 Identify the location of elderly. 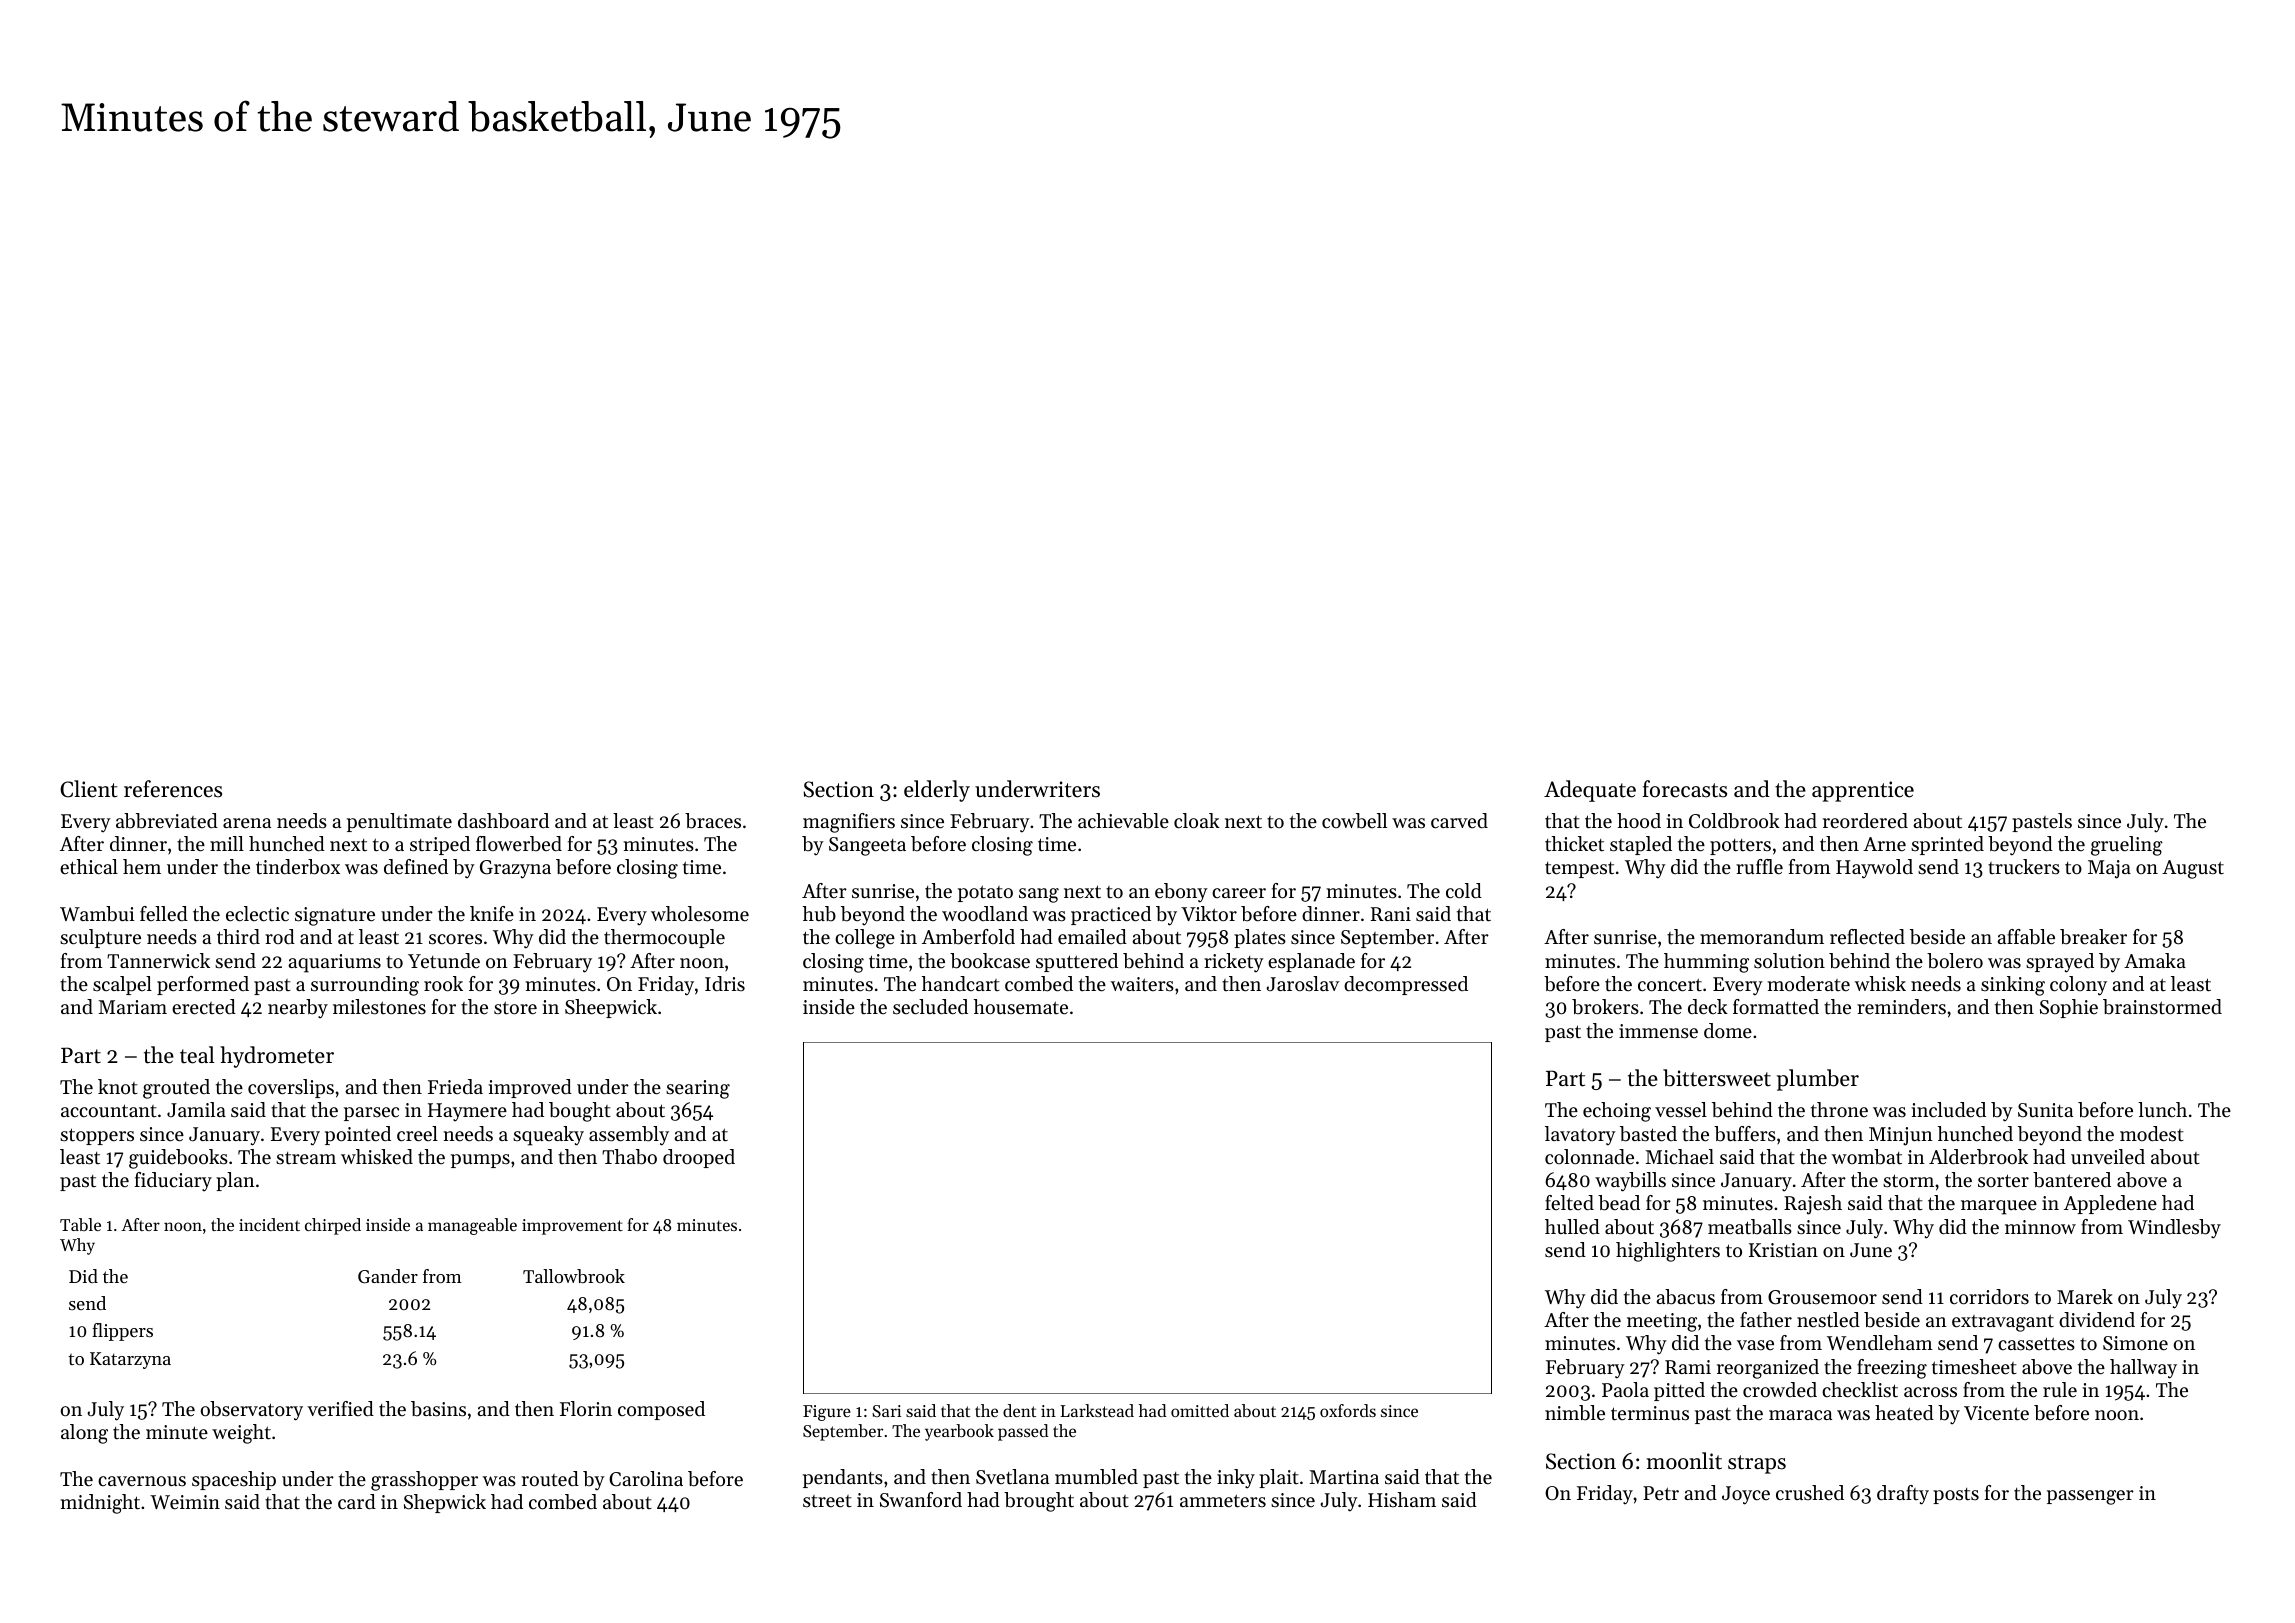
(937, 791).
